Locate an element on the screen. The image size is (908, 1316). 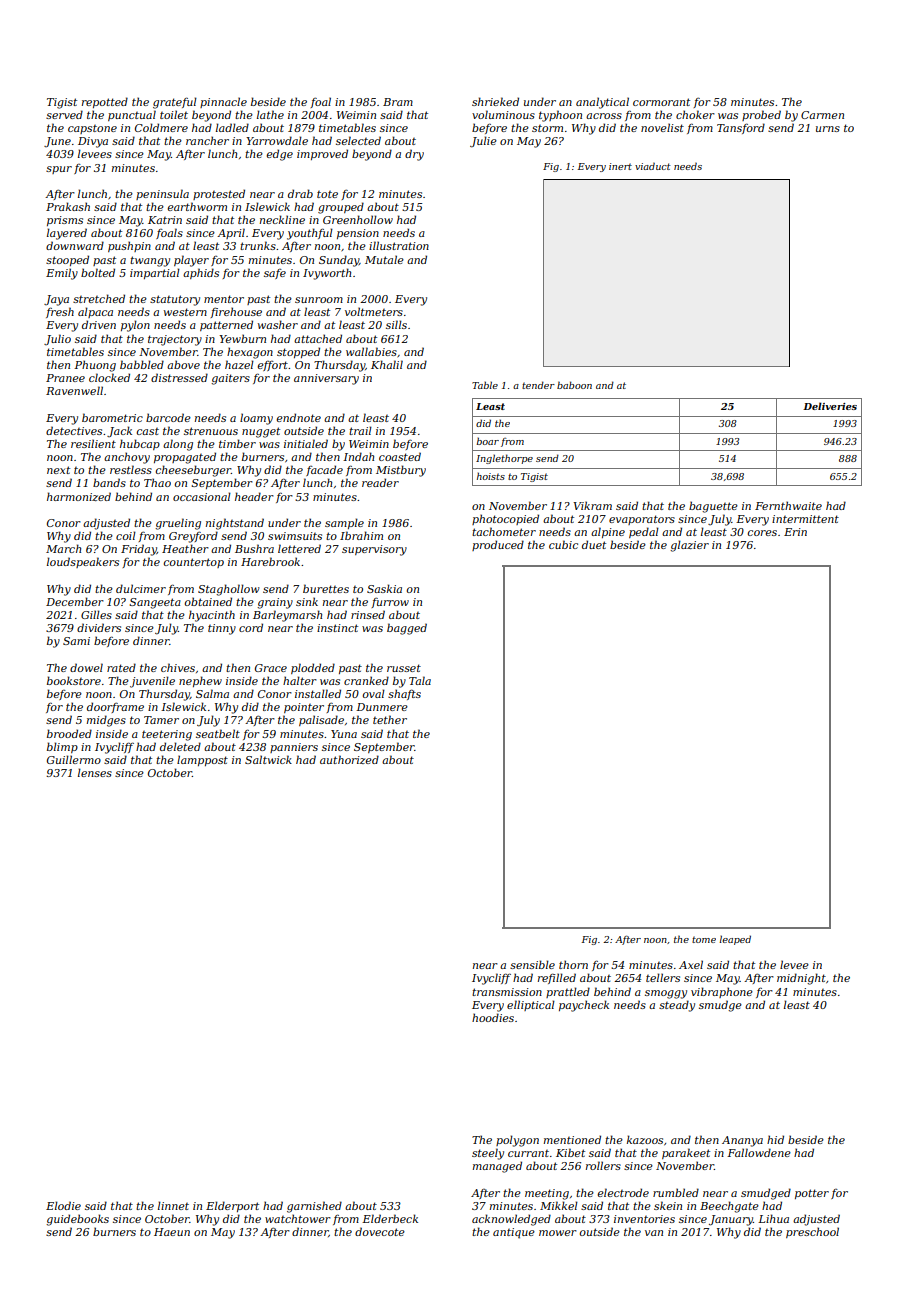
choker is located at coordinates (695, 114).
